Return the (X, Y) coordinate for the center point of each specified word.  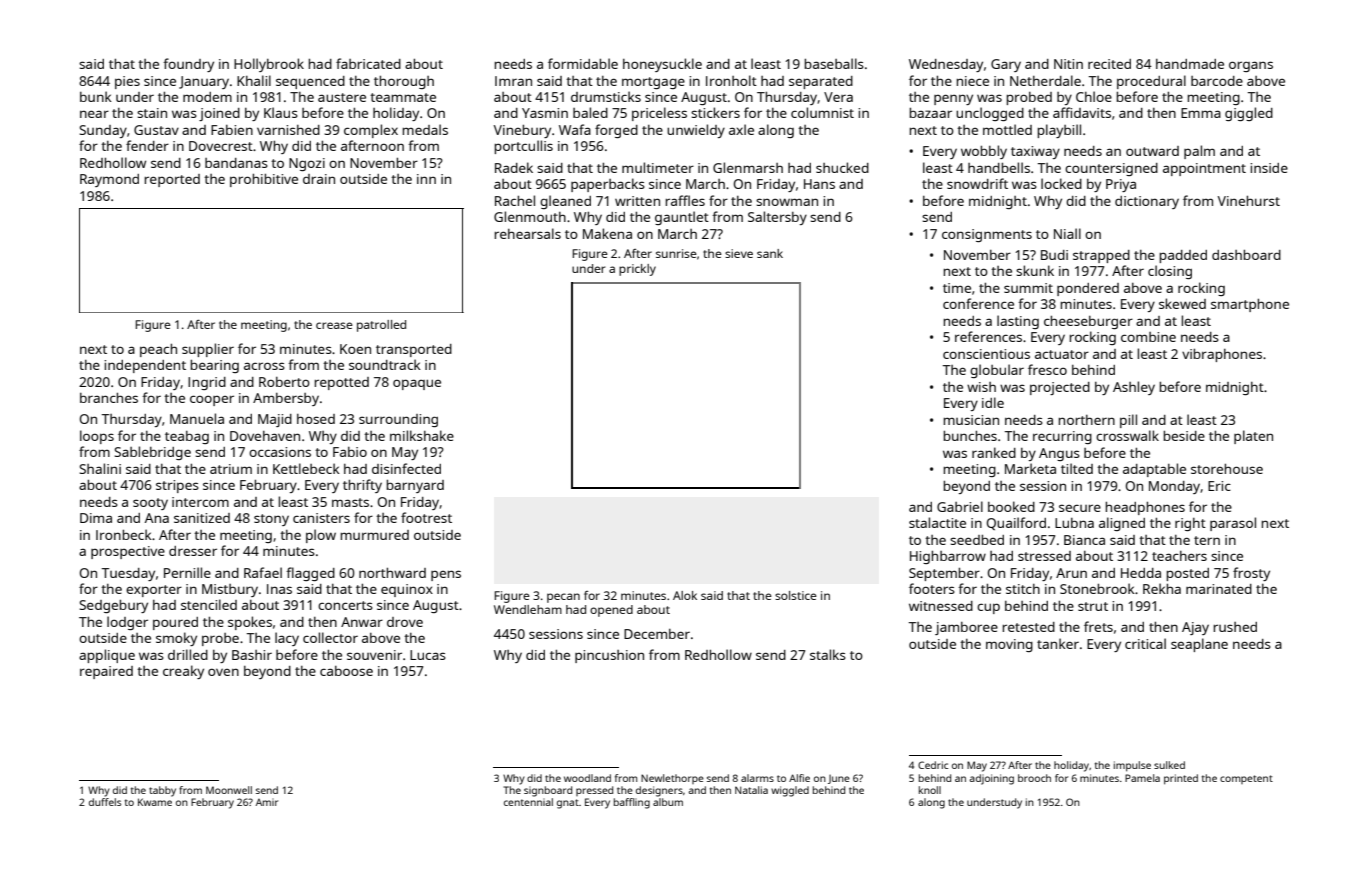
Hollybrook (269, 65)
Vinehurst (1249, 201)
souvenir (374, 655)
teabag (187, 437)
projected (1060, 388)
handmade (1190, 64)
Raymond (109, 180)
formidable (583, 63)
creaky (183, 672)
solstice (796, 595)
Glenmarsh (748, 167)
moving (1009, 645)
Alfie (799, 778)
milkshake (422, 435)
